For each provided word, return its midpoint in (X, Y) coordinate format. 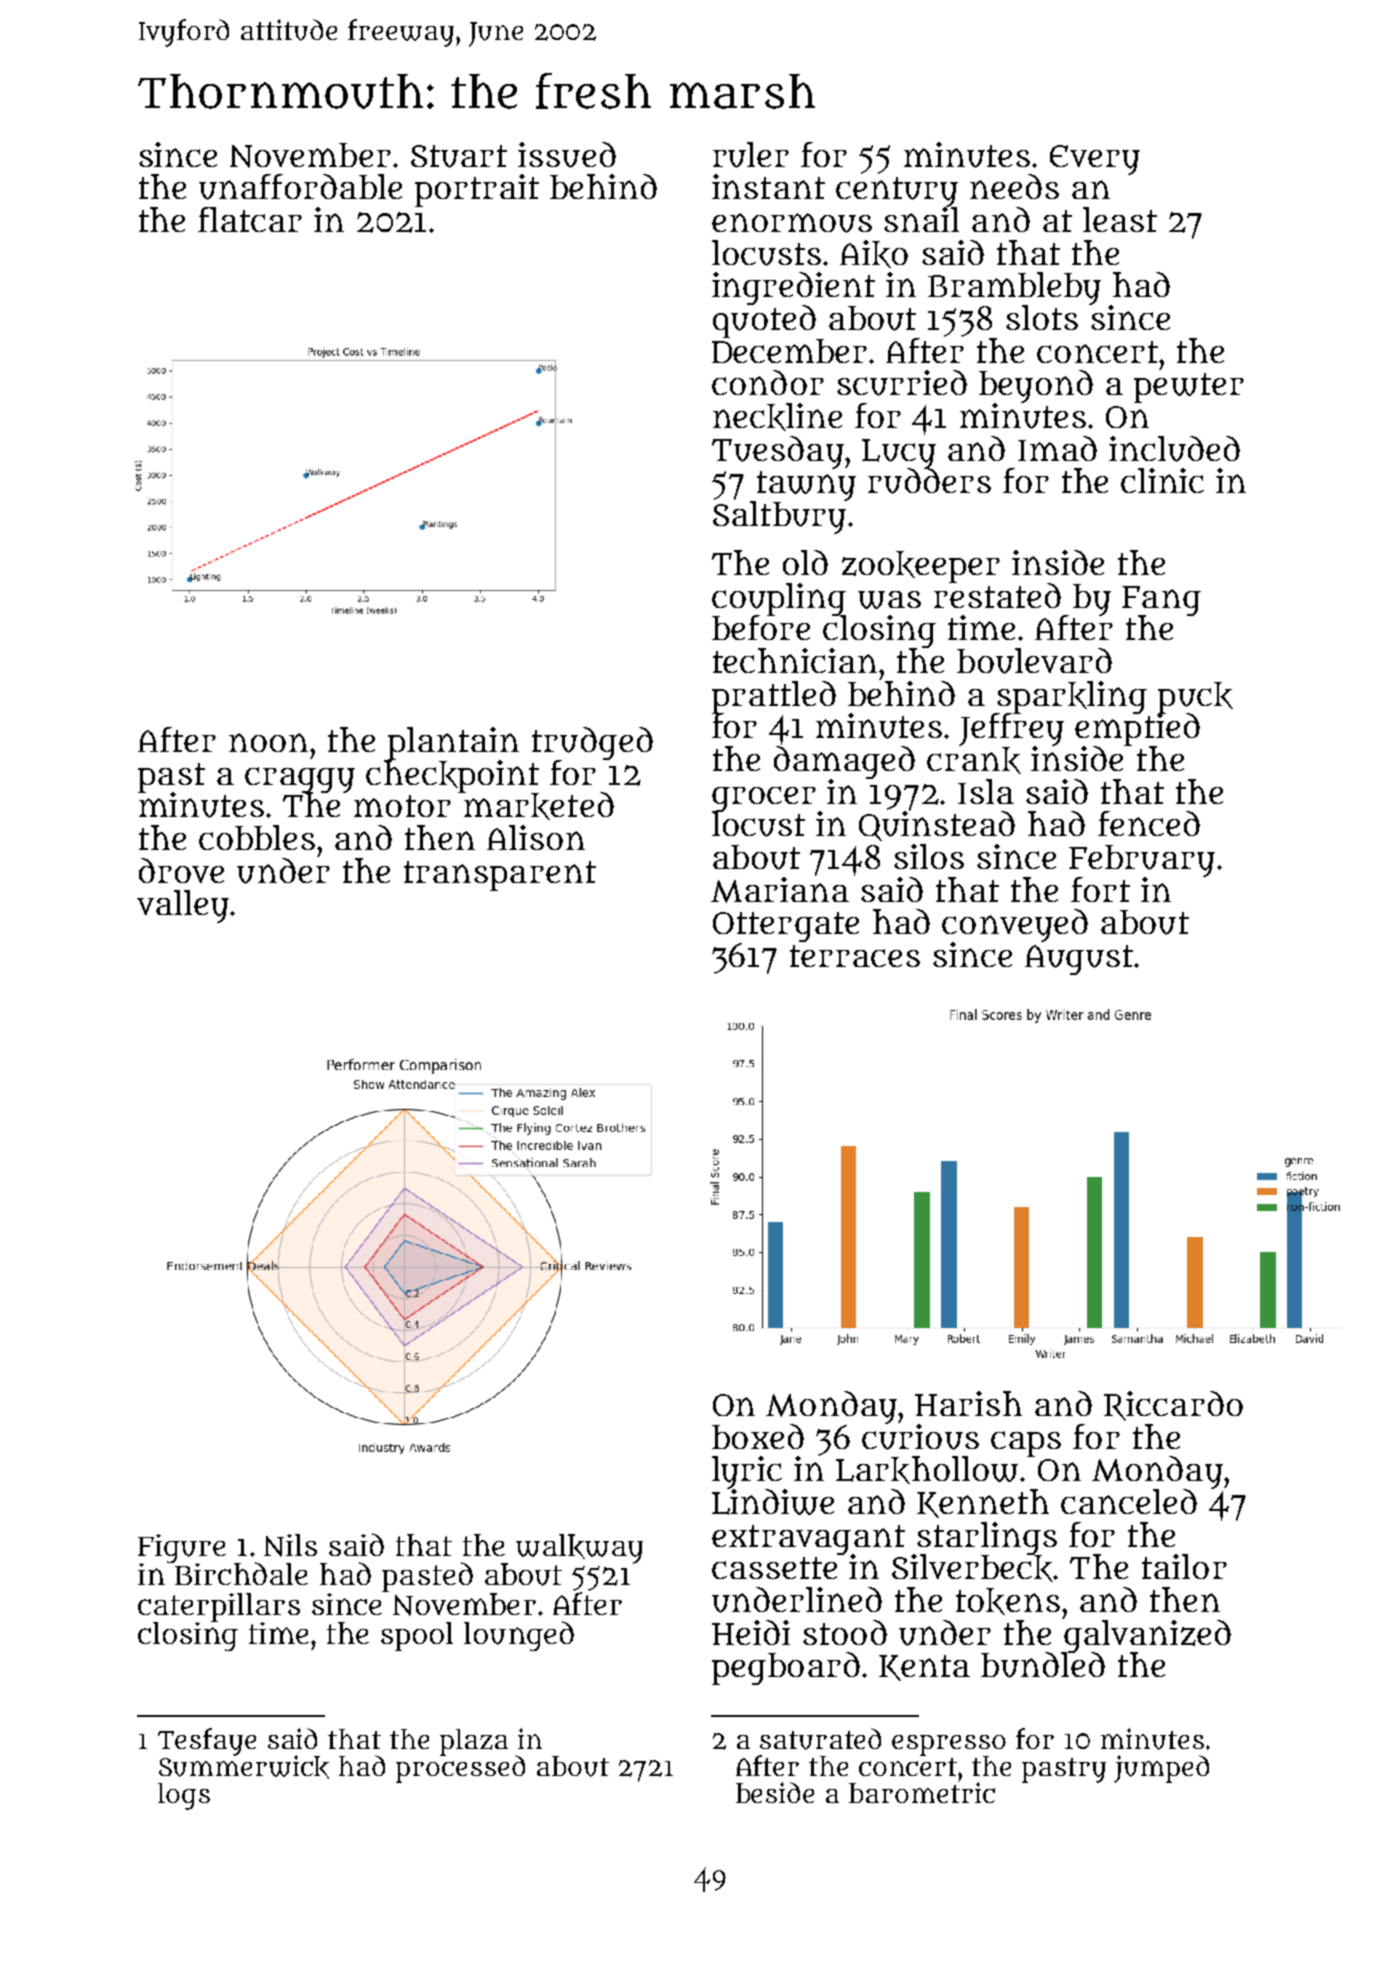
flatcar (250, 219)
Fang (1161, 601)
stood (845, 1632)
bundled (1043, 1665)
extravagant (808, 1539)
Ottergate (786, 927)
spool (417, 1636)
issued (567, 155)
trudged (592, 743)
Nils (290, 1545)
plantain (453, 743)
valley (183, 906)
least (1120, 219)
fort (1100, 889)
